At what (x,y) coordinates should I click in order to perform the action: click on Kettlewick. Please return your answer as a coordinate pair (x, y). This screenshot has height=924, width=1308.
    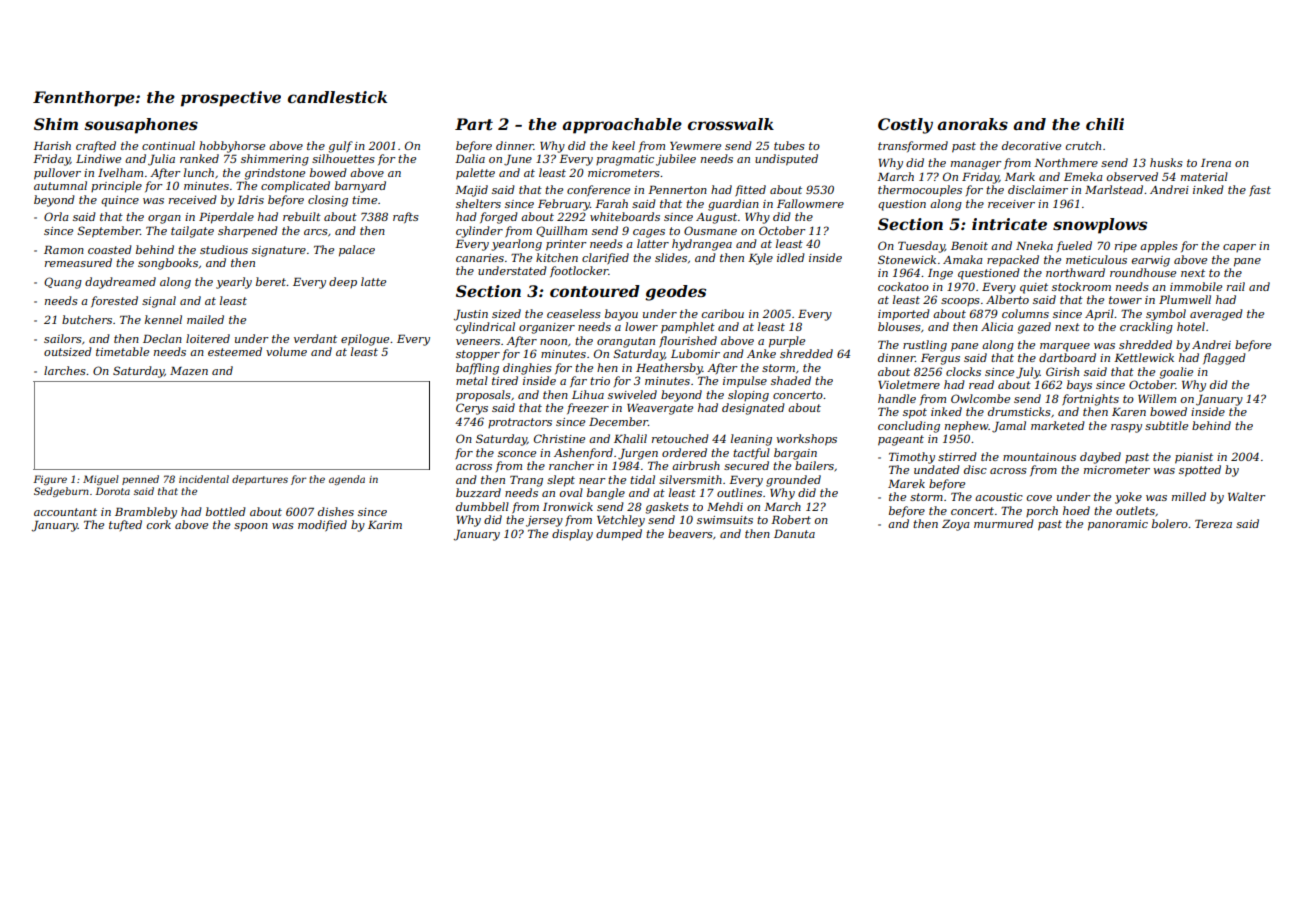
    Looking at the image, I should click on (1144, 357).
